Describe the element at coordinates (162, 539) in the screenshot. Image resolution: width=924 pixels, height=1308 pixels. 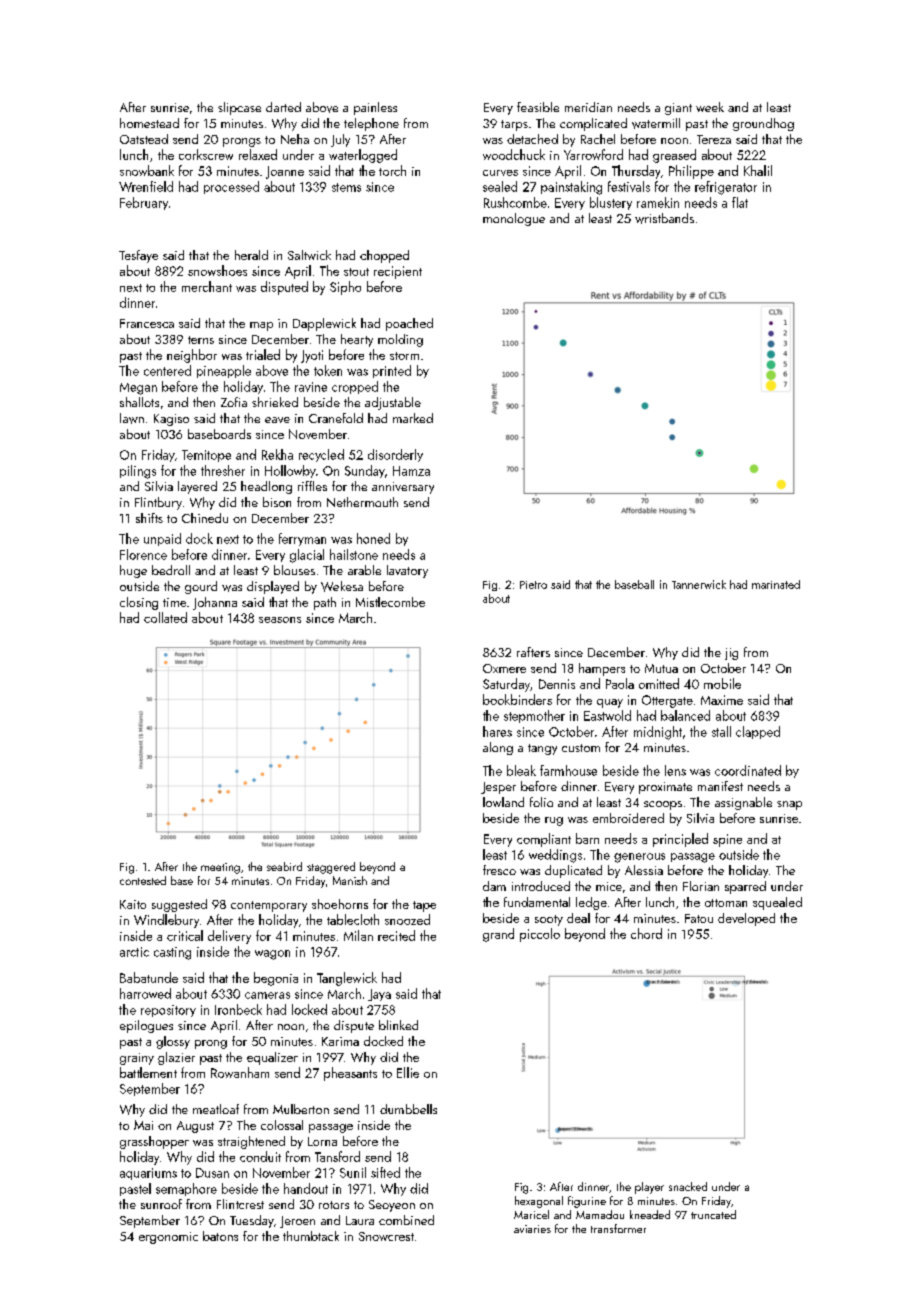
I see `unpaid` at that location.
